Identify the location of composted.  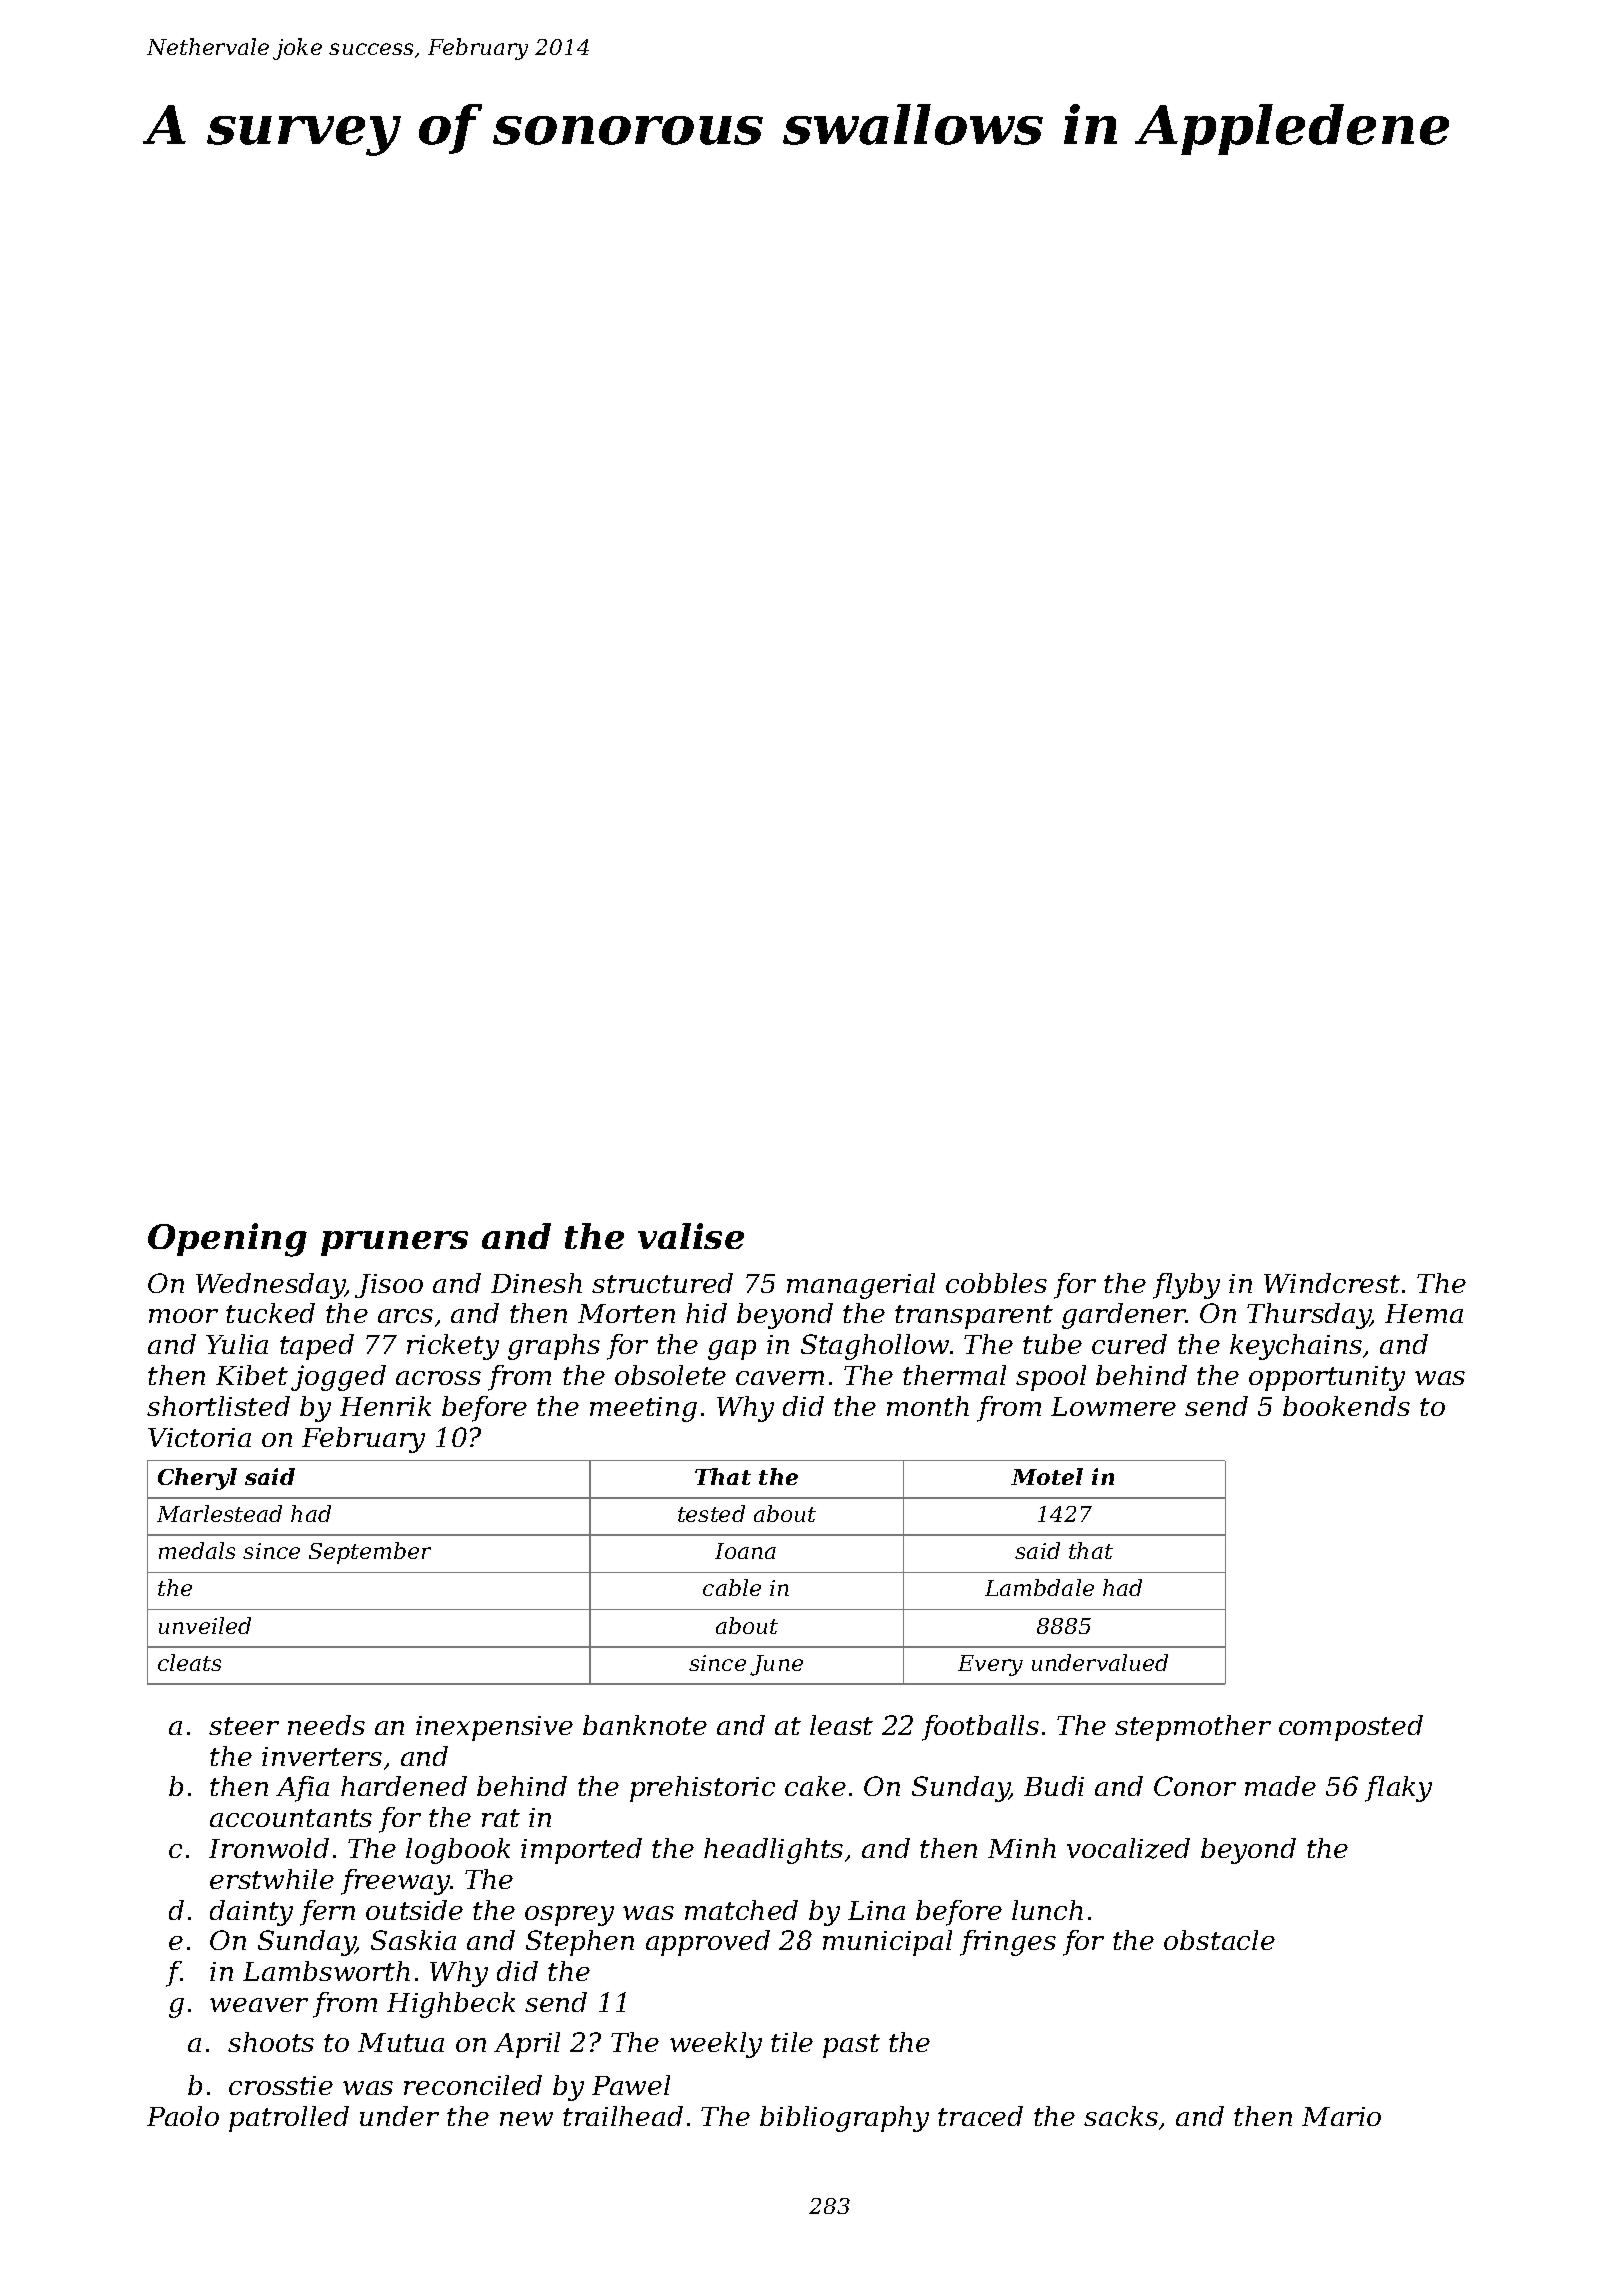
(1351, 1728).
